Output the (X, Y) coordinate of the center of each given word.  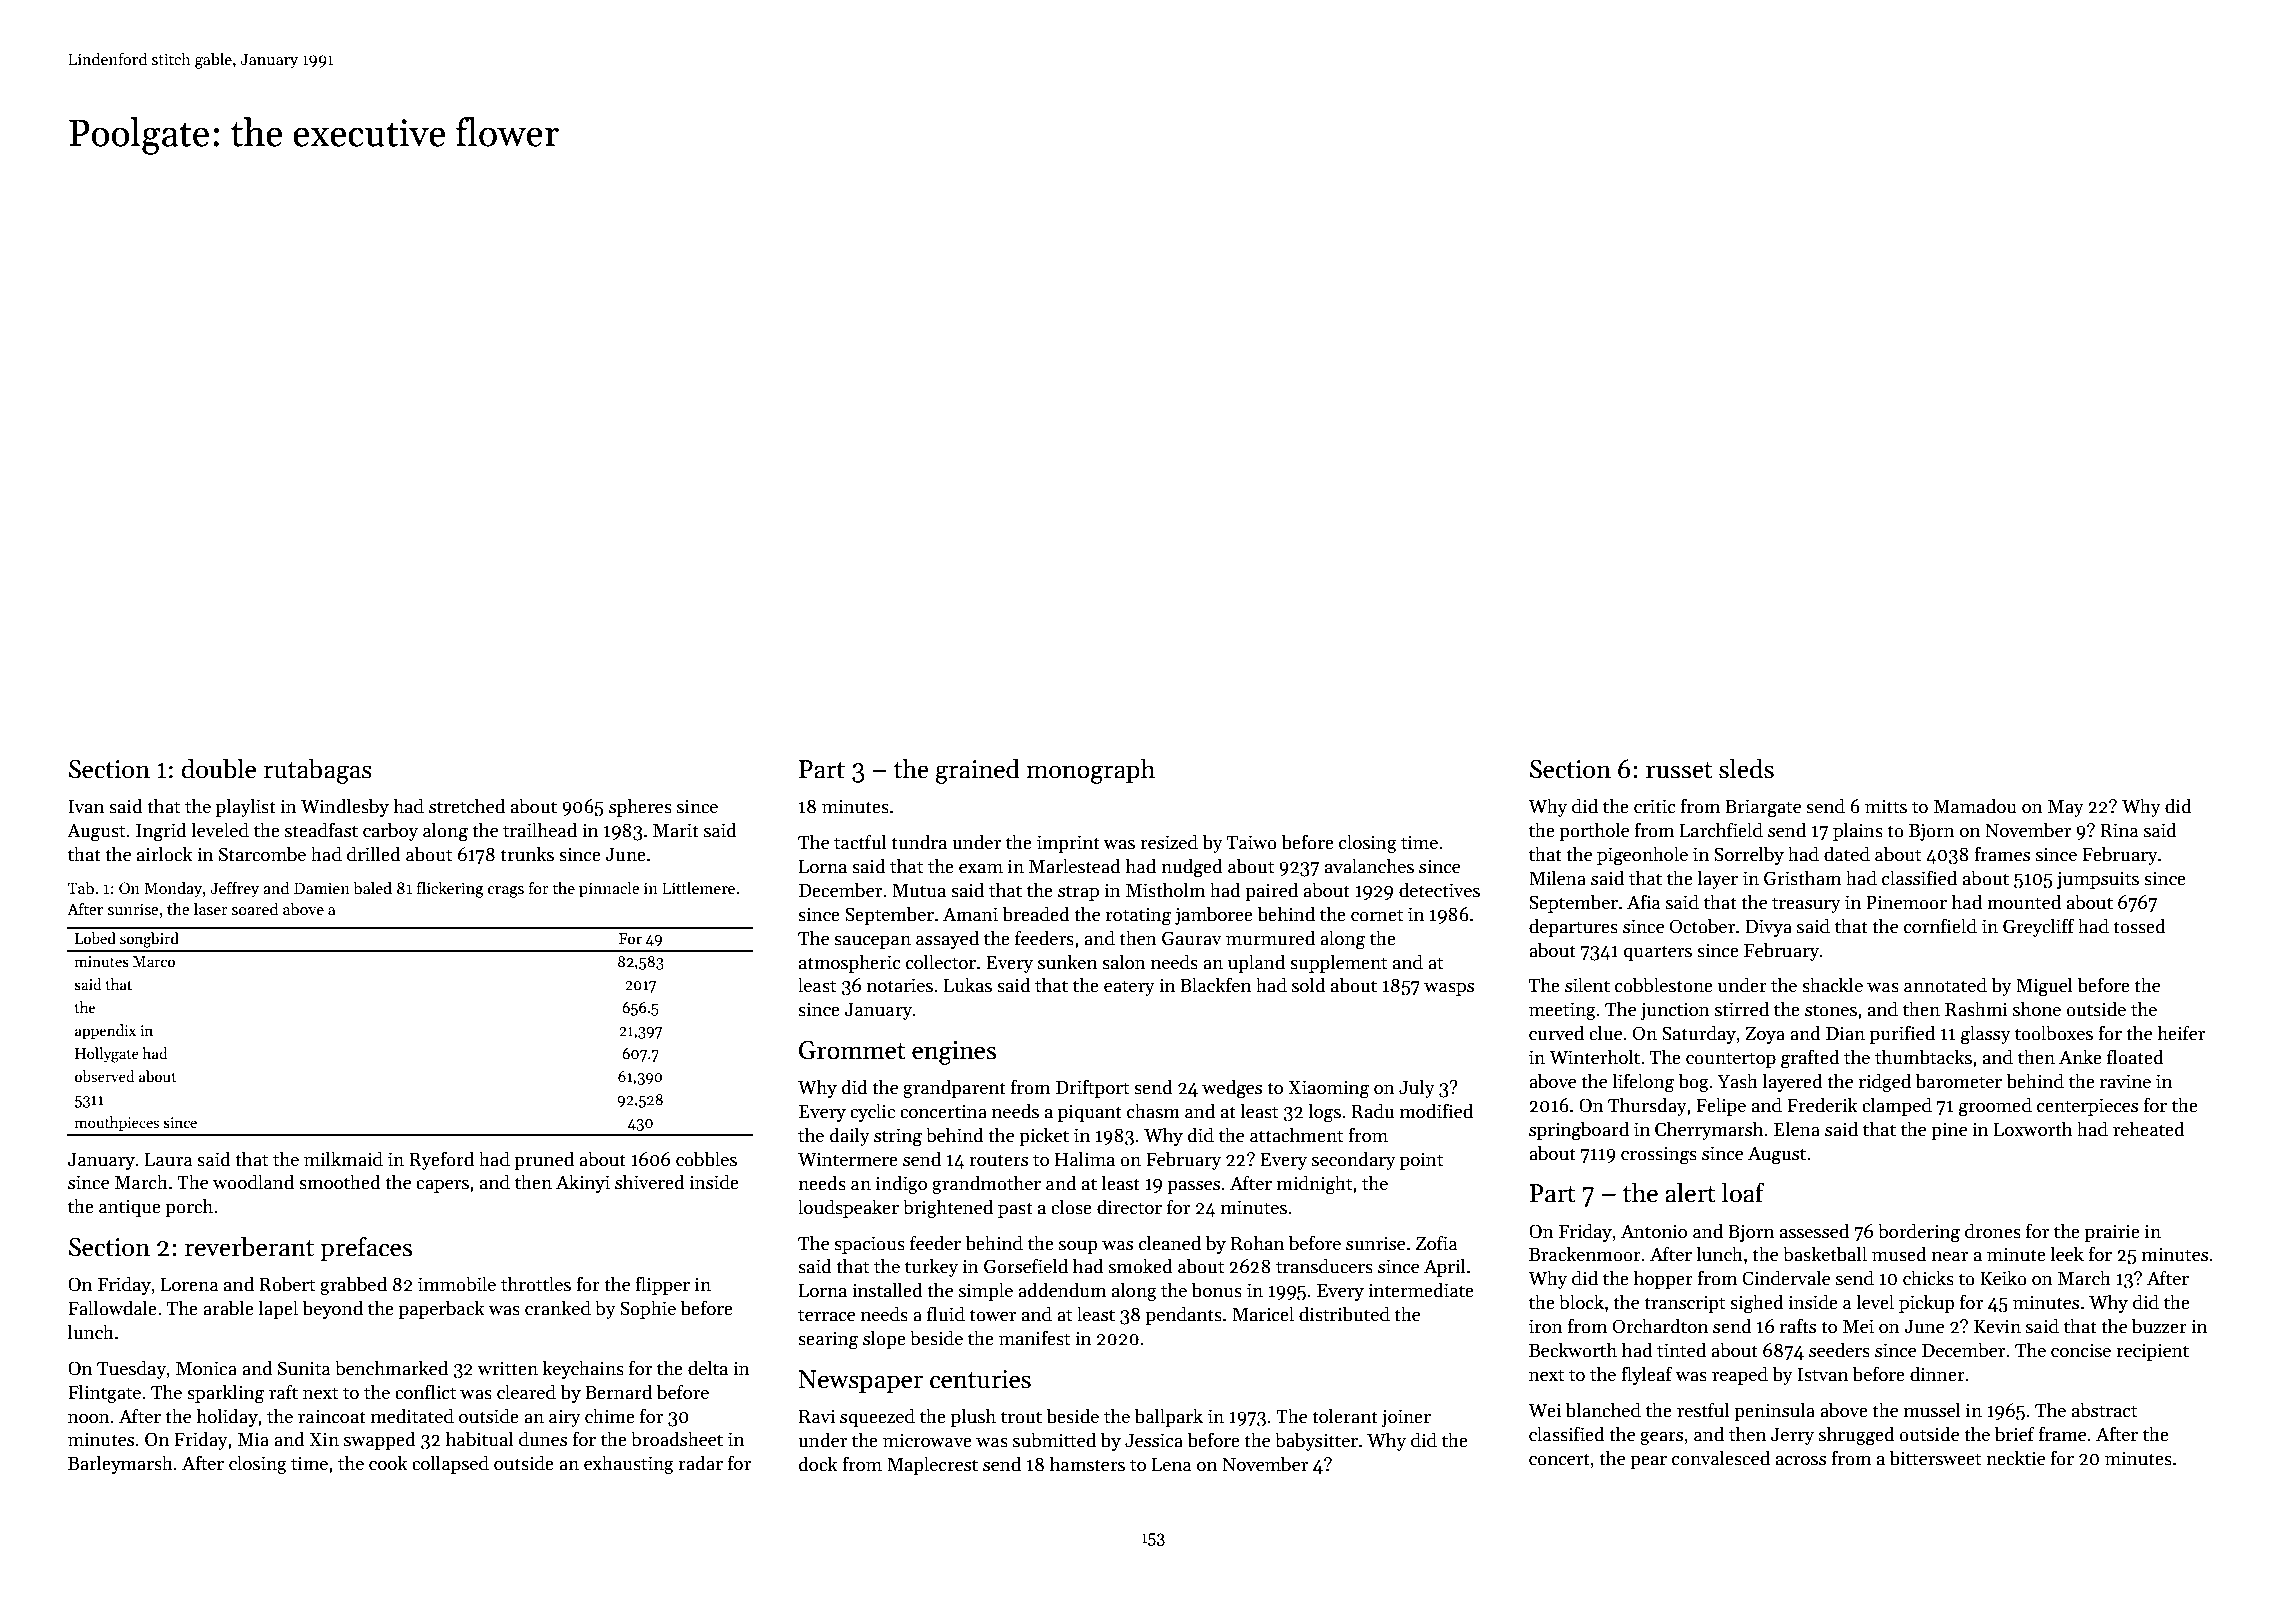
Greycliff (2038, 927)
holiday (227, 1417)
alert (1690, 1192)
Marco (154, 961)
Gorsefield (1026, 1266)
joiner (1406, 1418)
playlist (246, 807)
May (2066, 808)
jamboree (1214, 915)
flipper (662, 1285)
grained (977, 771)
